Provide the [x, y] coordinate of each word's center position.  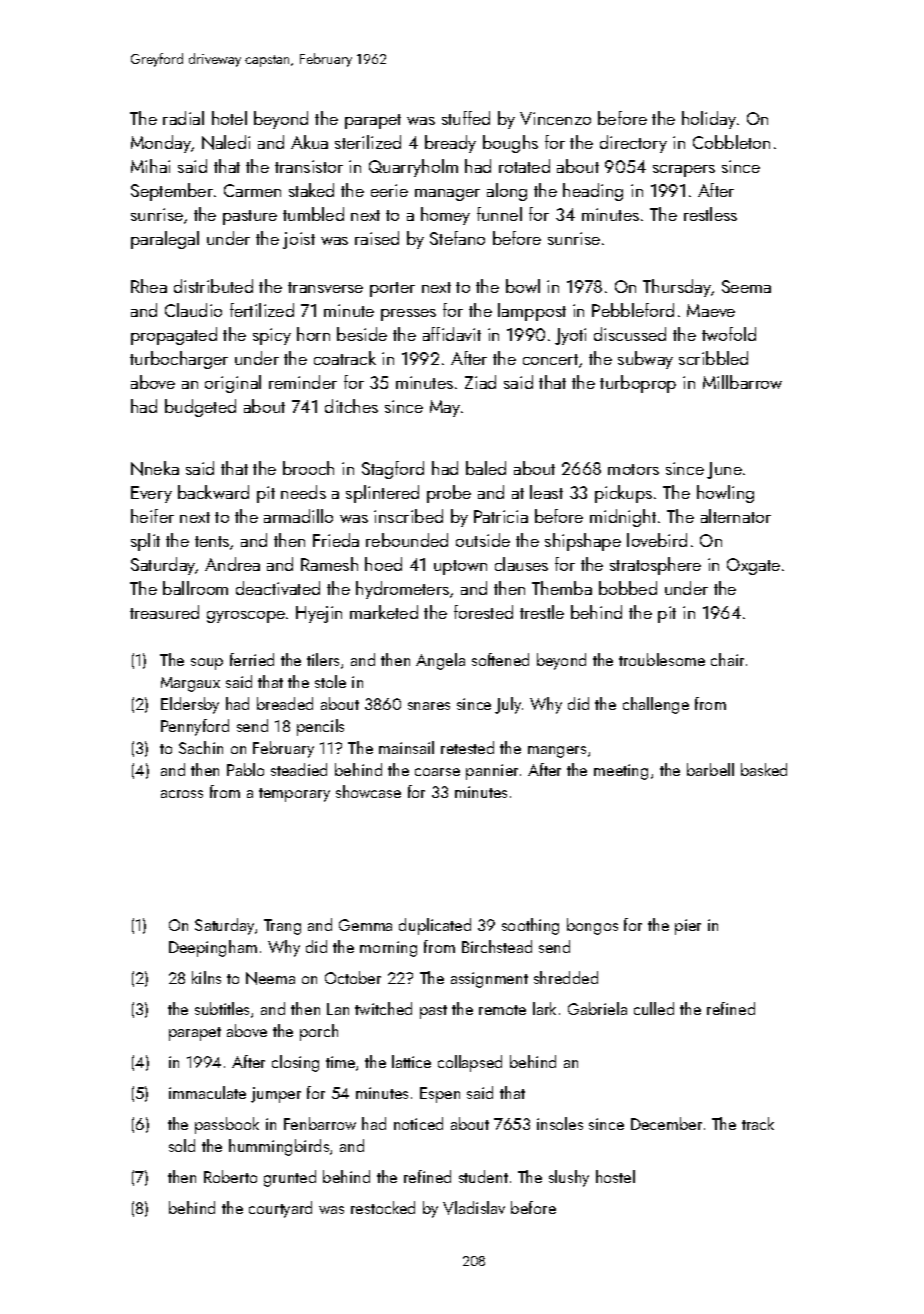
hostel [615, 1176]
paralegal [165, 240]
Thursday [677, 288]
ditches [351, 406]
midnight [623, 518]
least [546, 492]
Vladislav [474, 1208]
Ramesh [329, 564]
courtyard [280, 1209]
